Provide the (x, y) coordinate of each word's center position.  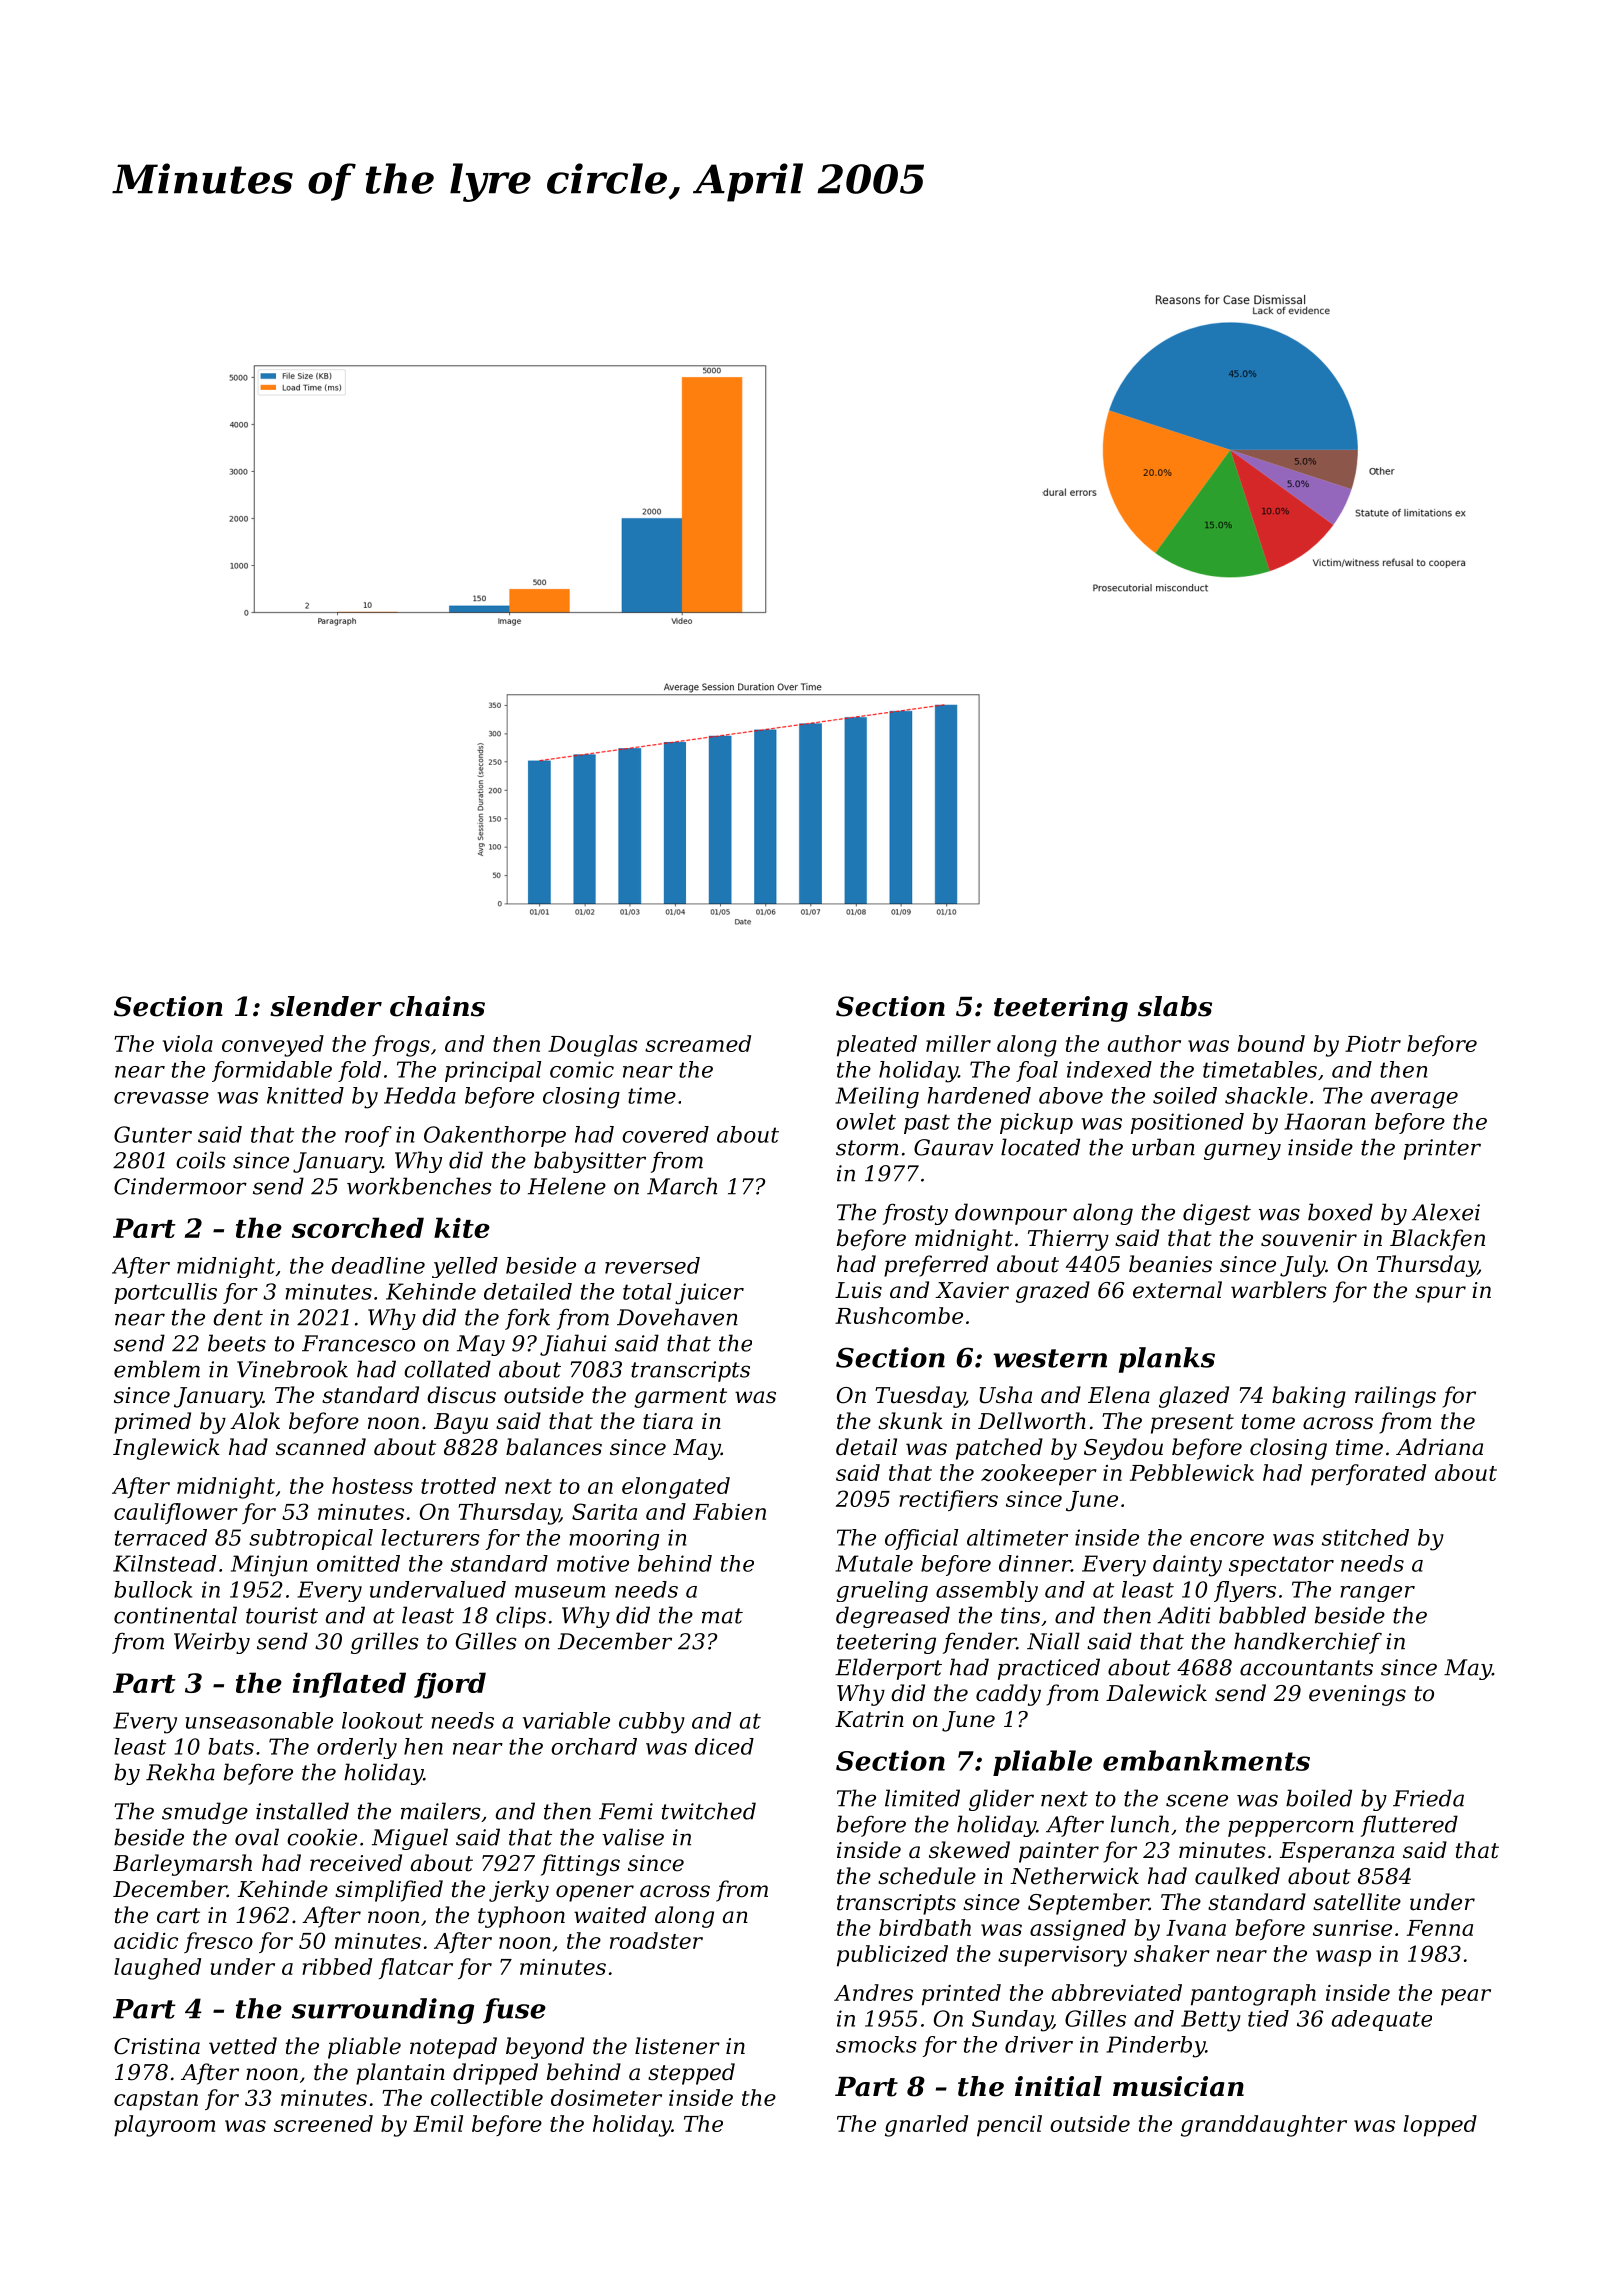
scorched (358, 1227)
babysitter (590, 1162)
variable (566, 1720)
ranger (1377, 1594)
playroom (164, 2126)
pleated (877, 1046)
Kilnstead (164, 1563)
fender (980, 1643)
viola (188, 1043)
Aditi (1184, 1615)
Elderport (888, 1669)
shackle (1266, 1095)
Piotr (1373, 1044)
